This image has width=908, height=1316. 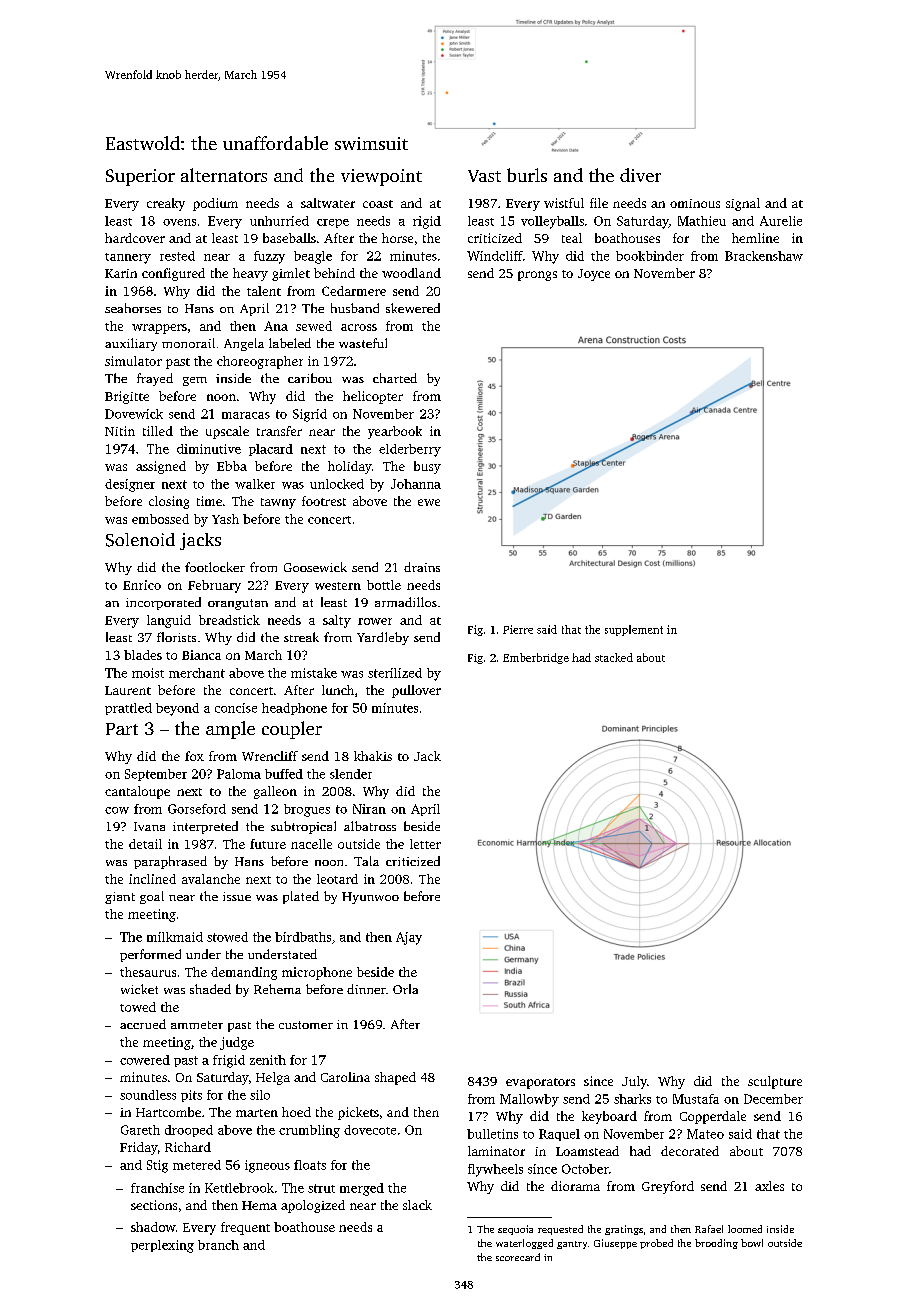 What do you see at coordinates (140, 177) in the image?
I see `Superior` at bounding box center [140, 177].
